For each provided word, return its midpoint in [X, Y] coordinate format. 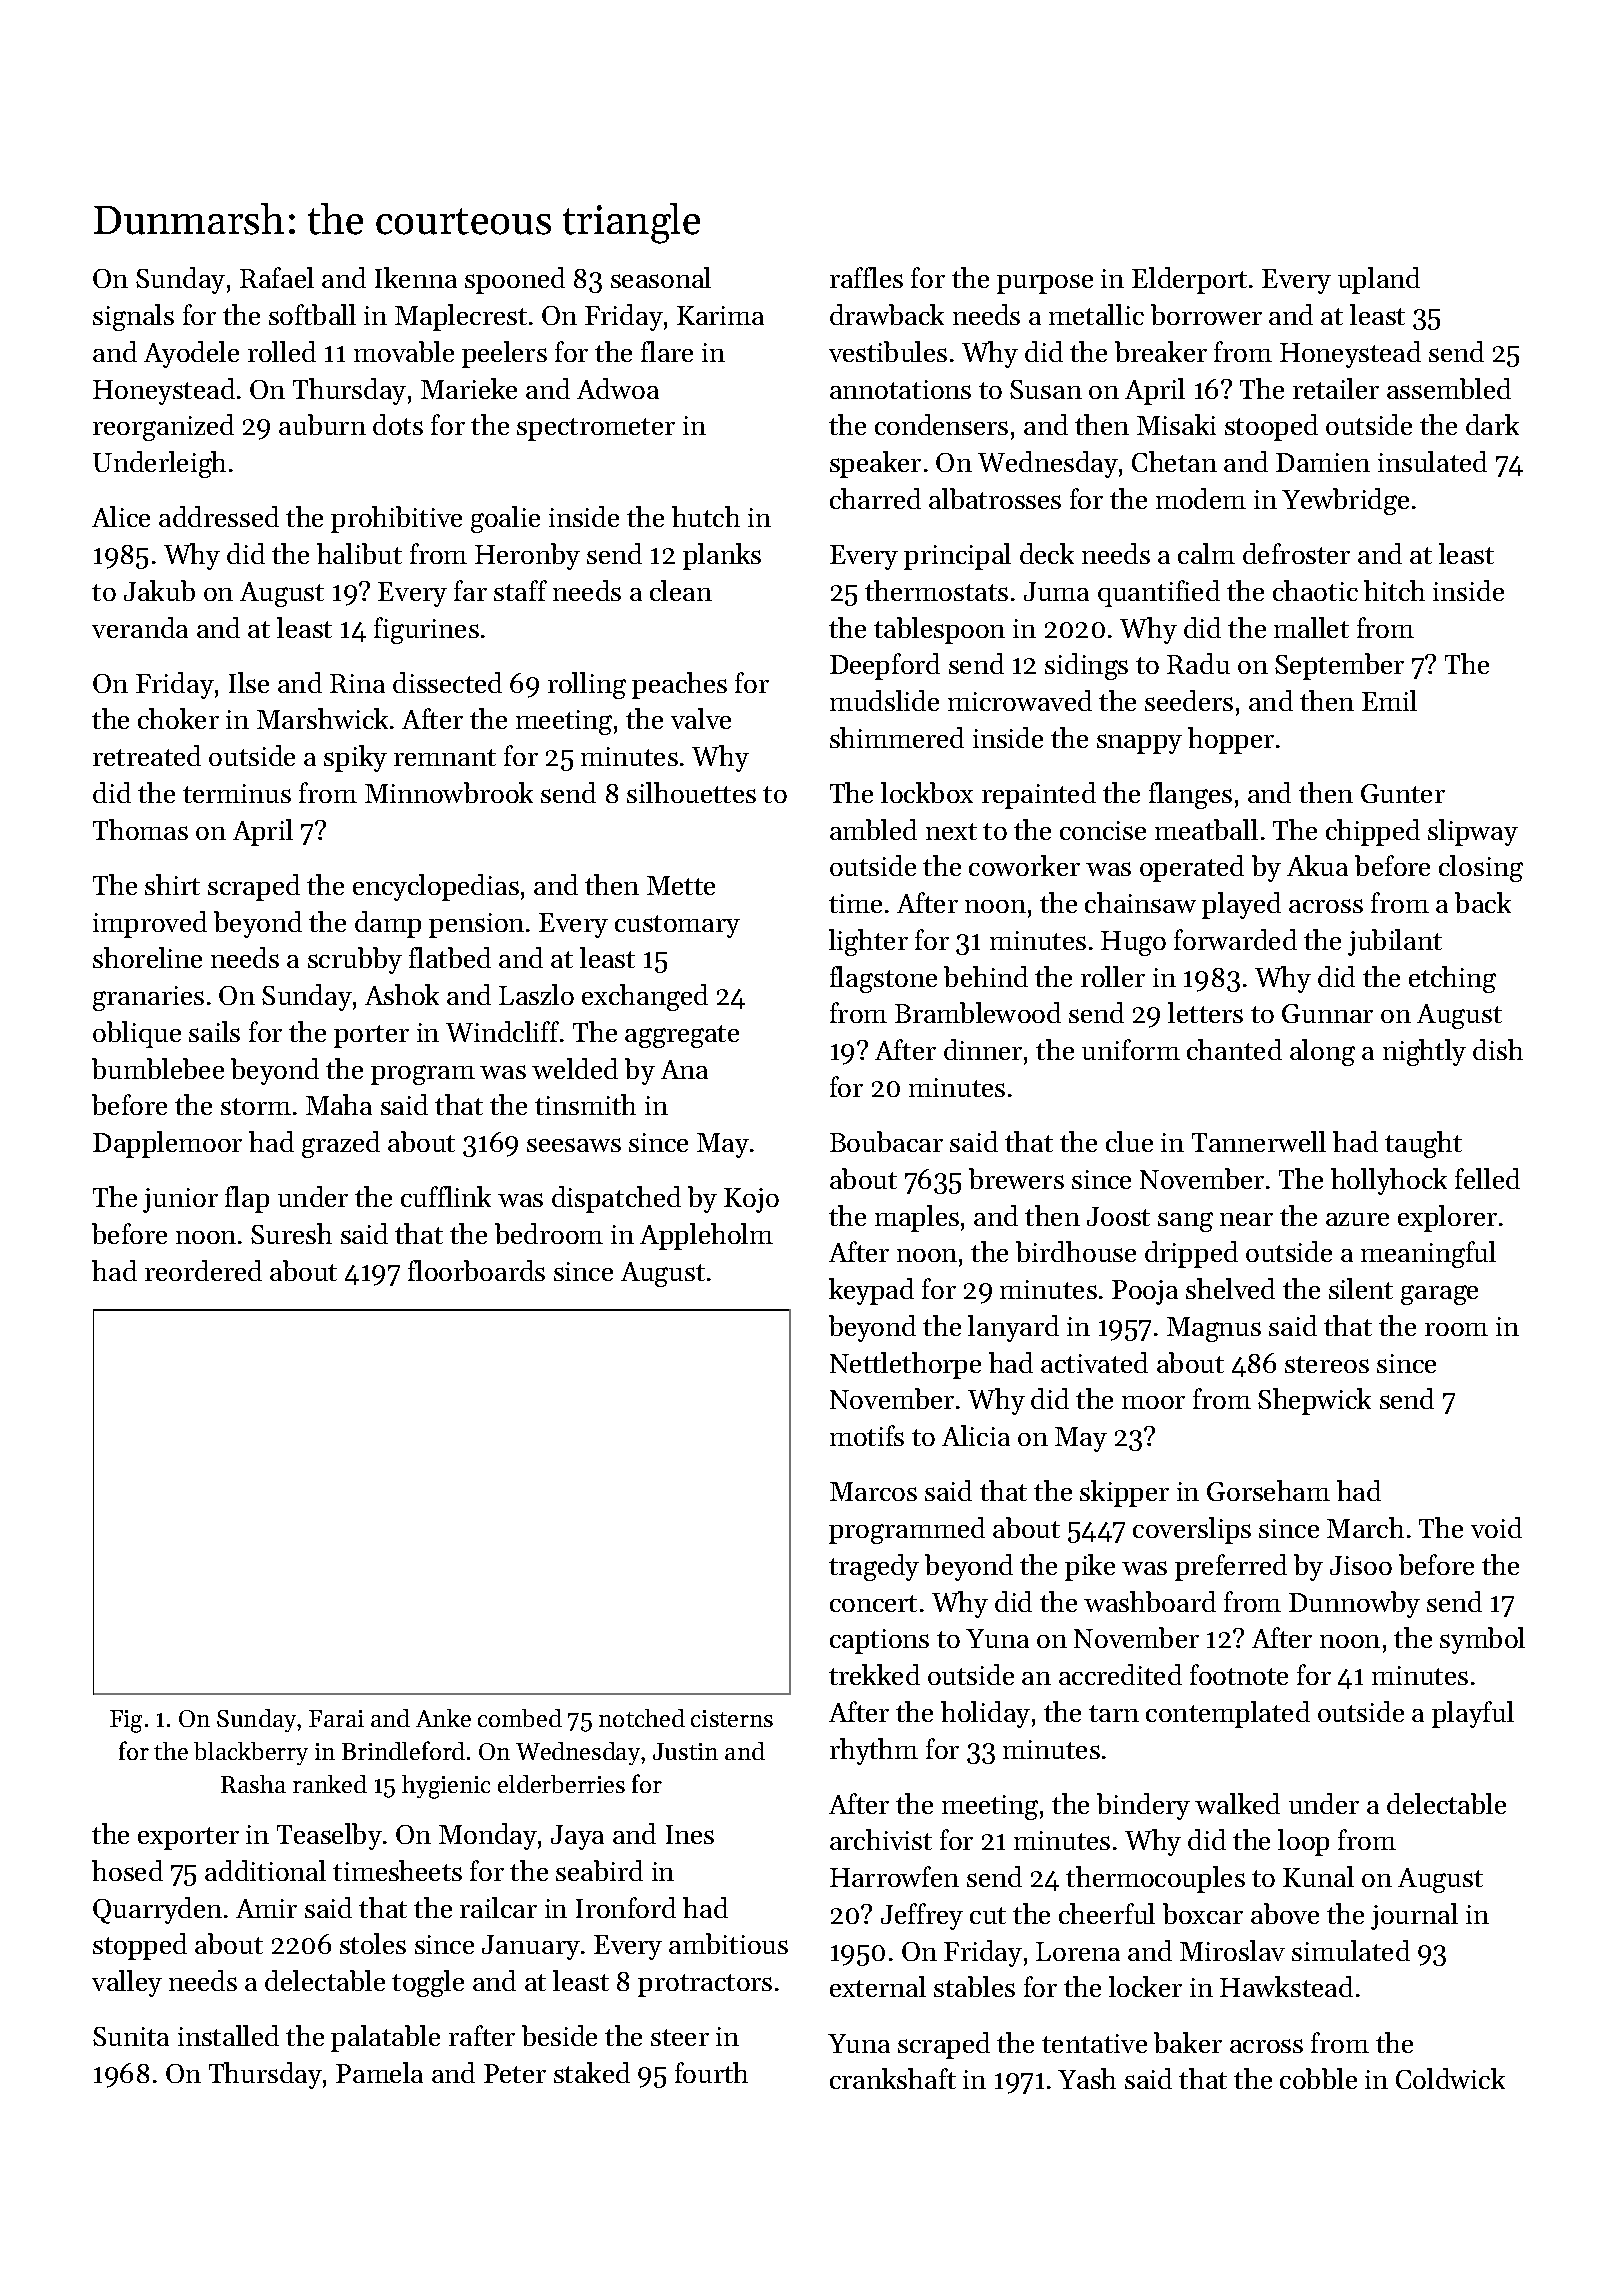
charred [875, 498]
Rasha [253, 1784]
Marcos [873, 1491]
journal [1414, 1916]
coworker [1024, 865]
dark [1492, 424]
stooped [1271, 427]
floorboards [476, 1270]
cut [988, 1915]
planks [722, 556]
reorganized [163, 427]
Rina [357, 683]
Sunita [131, 2036]
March [1365, 1527]
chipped [1373, 832]
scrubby [355, 960]
